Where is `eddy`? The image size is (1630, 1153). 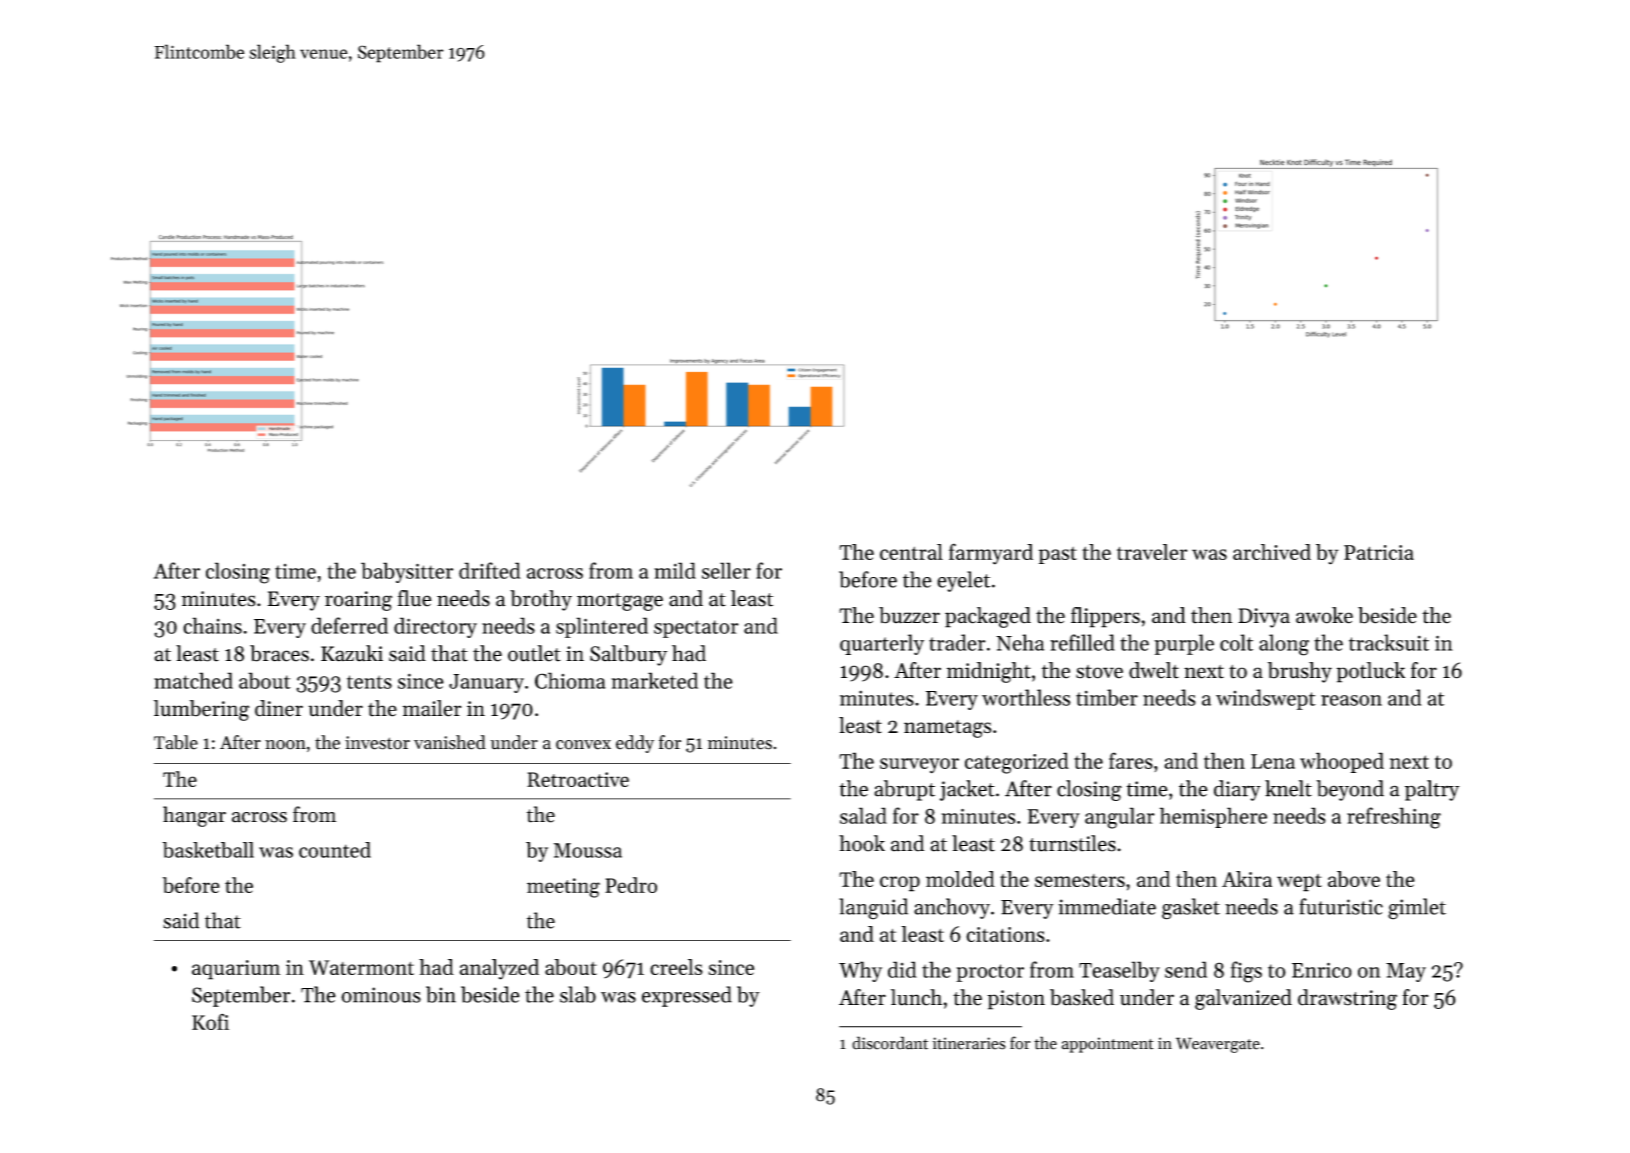
eddy is located at coordinates (635, 744).
